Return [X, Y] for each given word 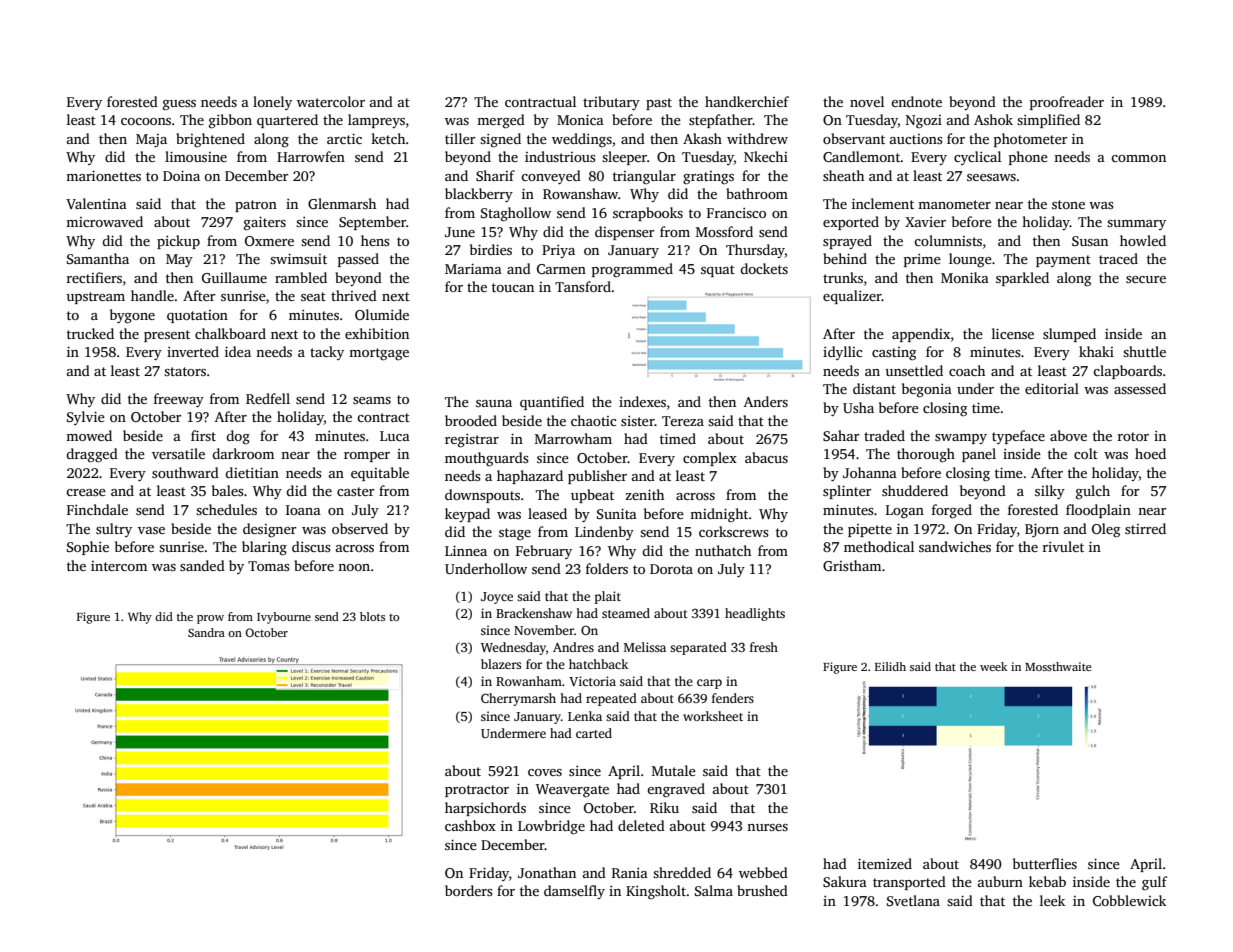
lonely [272, 103]
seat [313, 296]
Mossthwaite [1058, 666]
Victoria [592, 681]
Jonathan [547, 872]
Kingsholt [656, 892]
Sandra [206, 632]
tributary [611, 103]
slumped [1069, 335]
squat [718, 271]
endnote [916, 101]
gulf [1154, 883]
